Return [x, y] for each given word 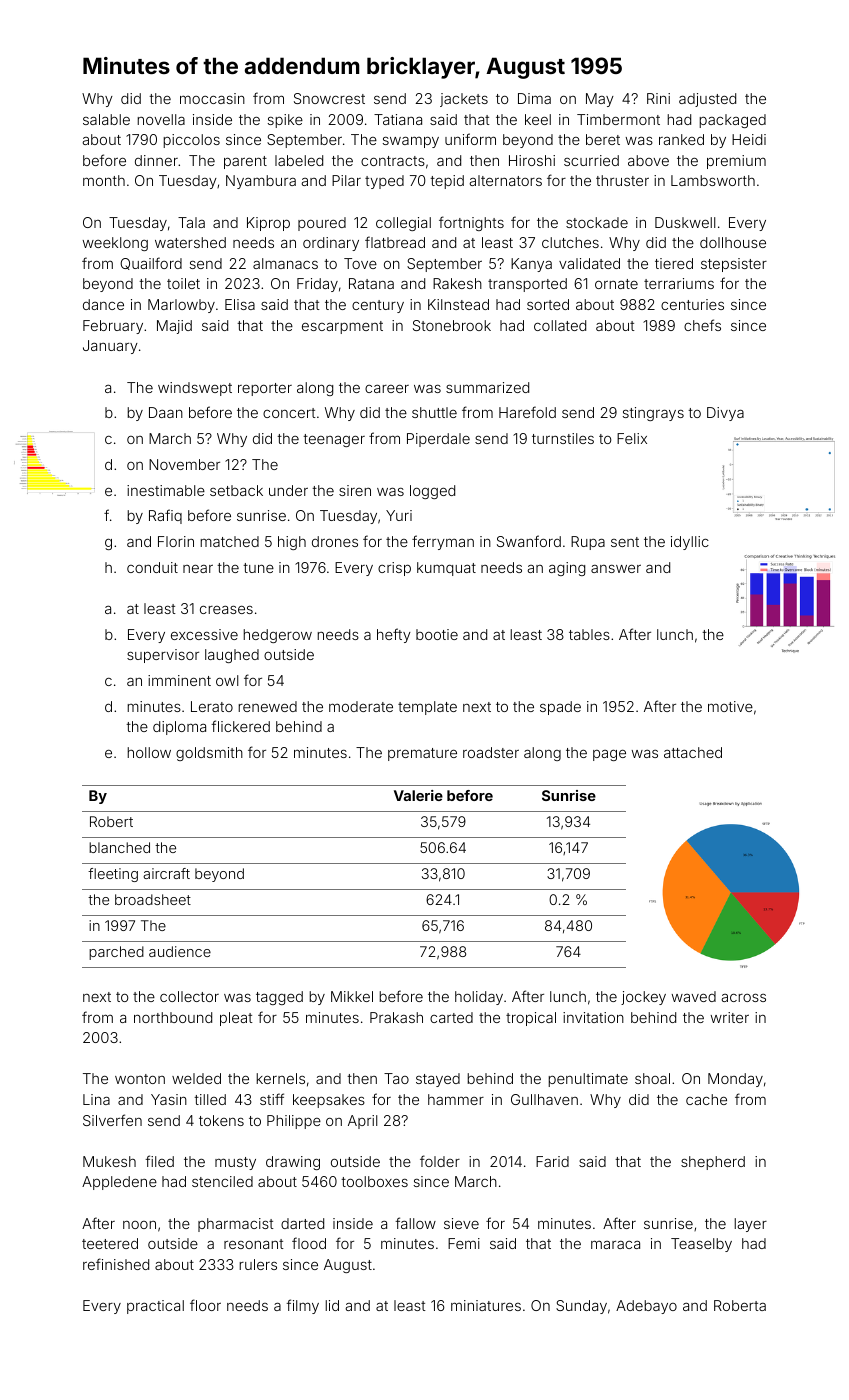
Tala [191, 222]
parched [116, 953]
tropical [531, 1019]
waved [694, 996]
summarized [487, 387]
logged [432, 492]
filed [159, 1161]
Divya [725, 414]
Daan [166, 412]
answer [616, 568]
